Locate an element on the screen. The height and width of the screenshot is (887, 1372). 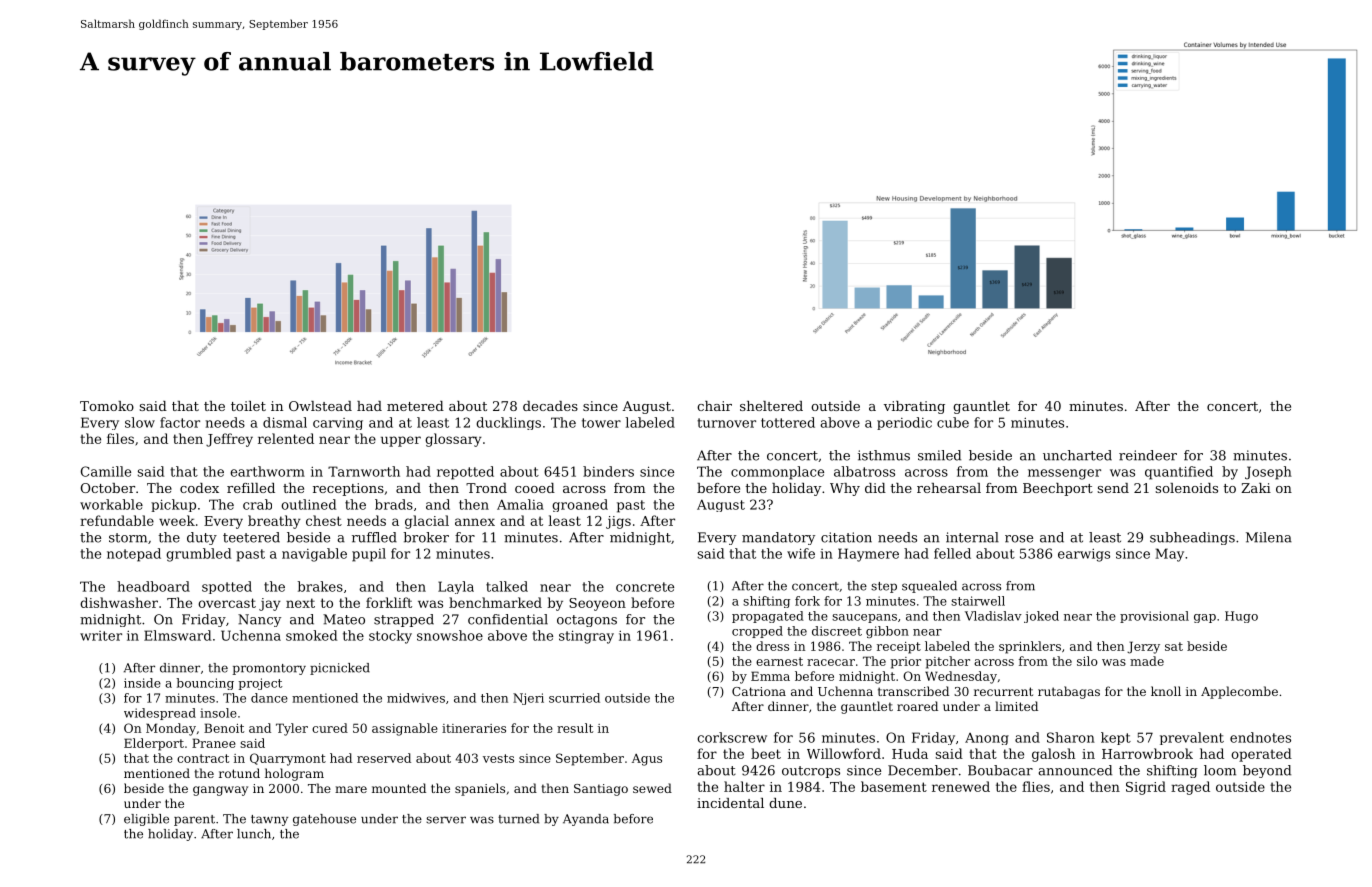
roared is located at coordinates (917, 706).
